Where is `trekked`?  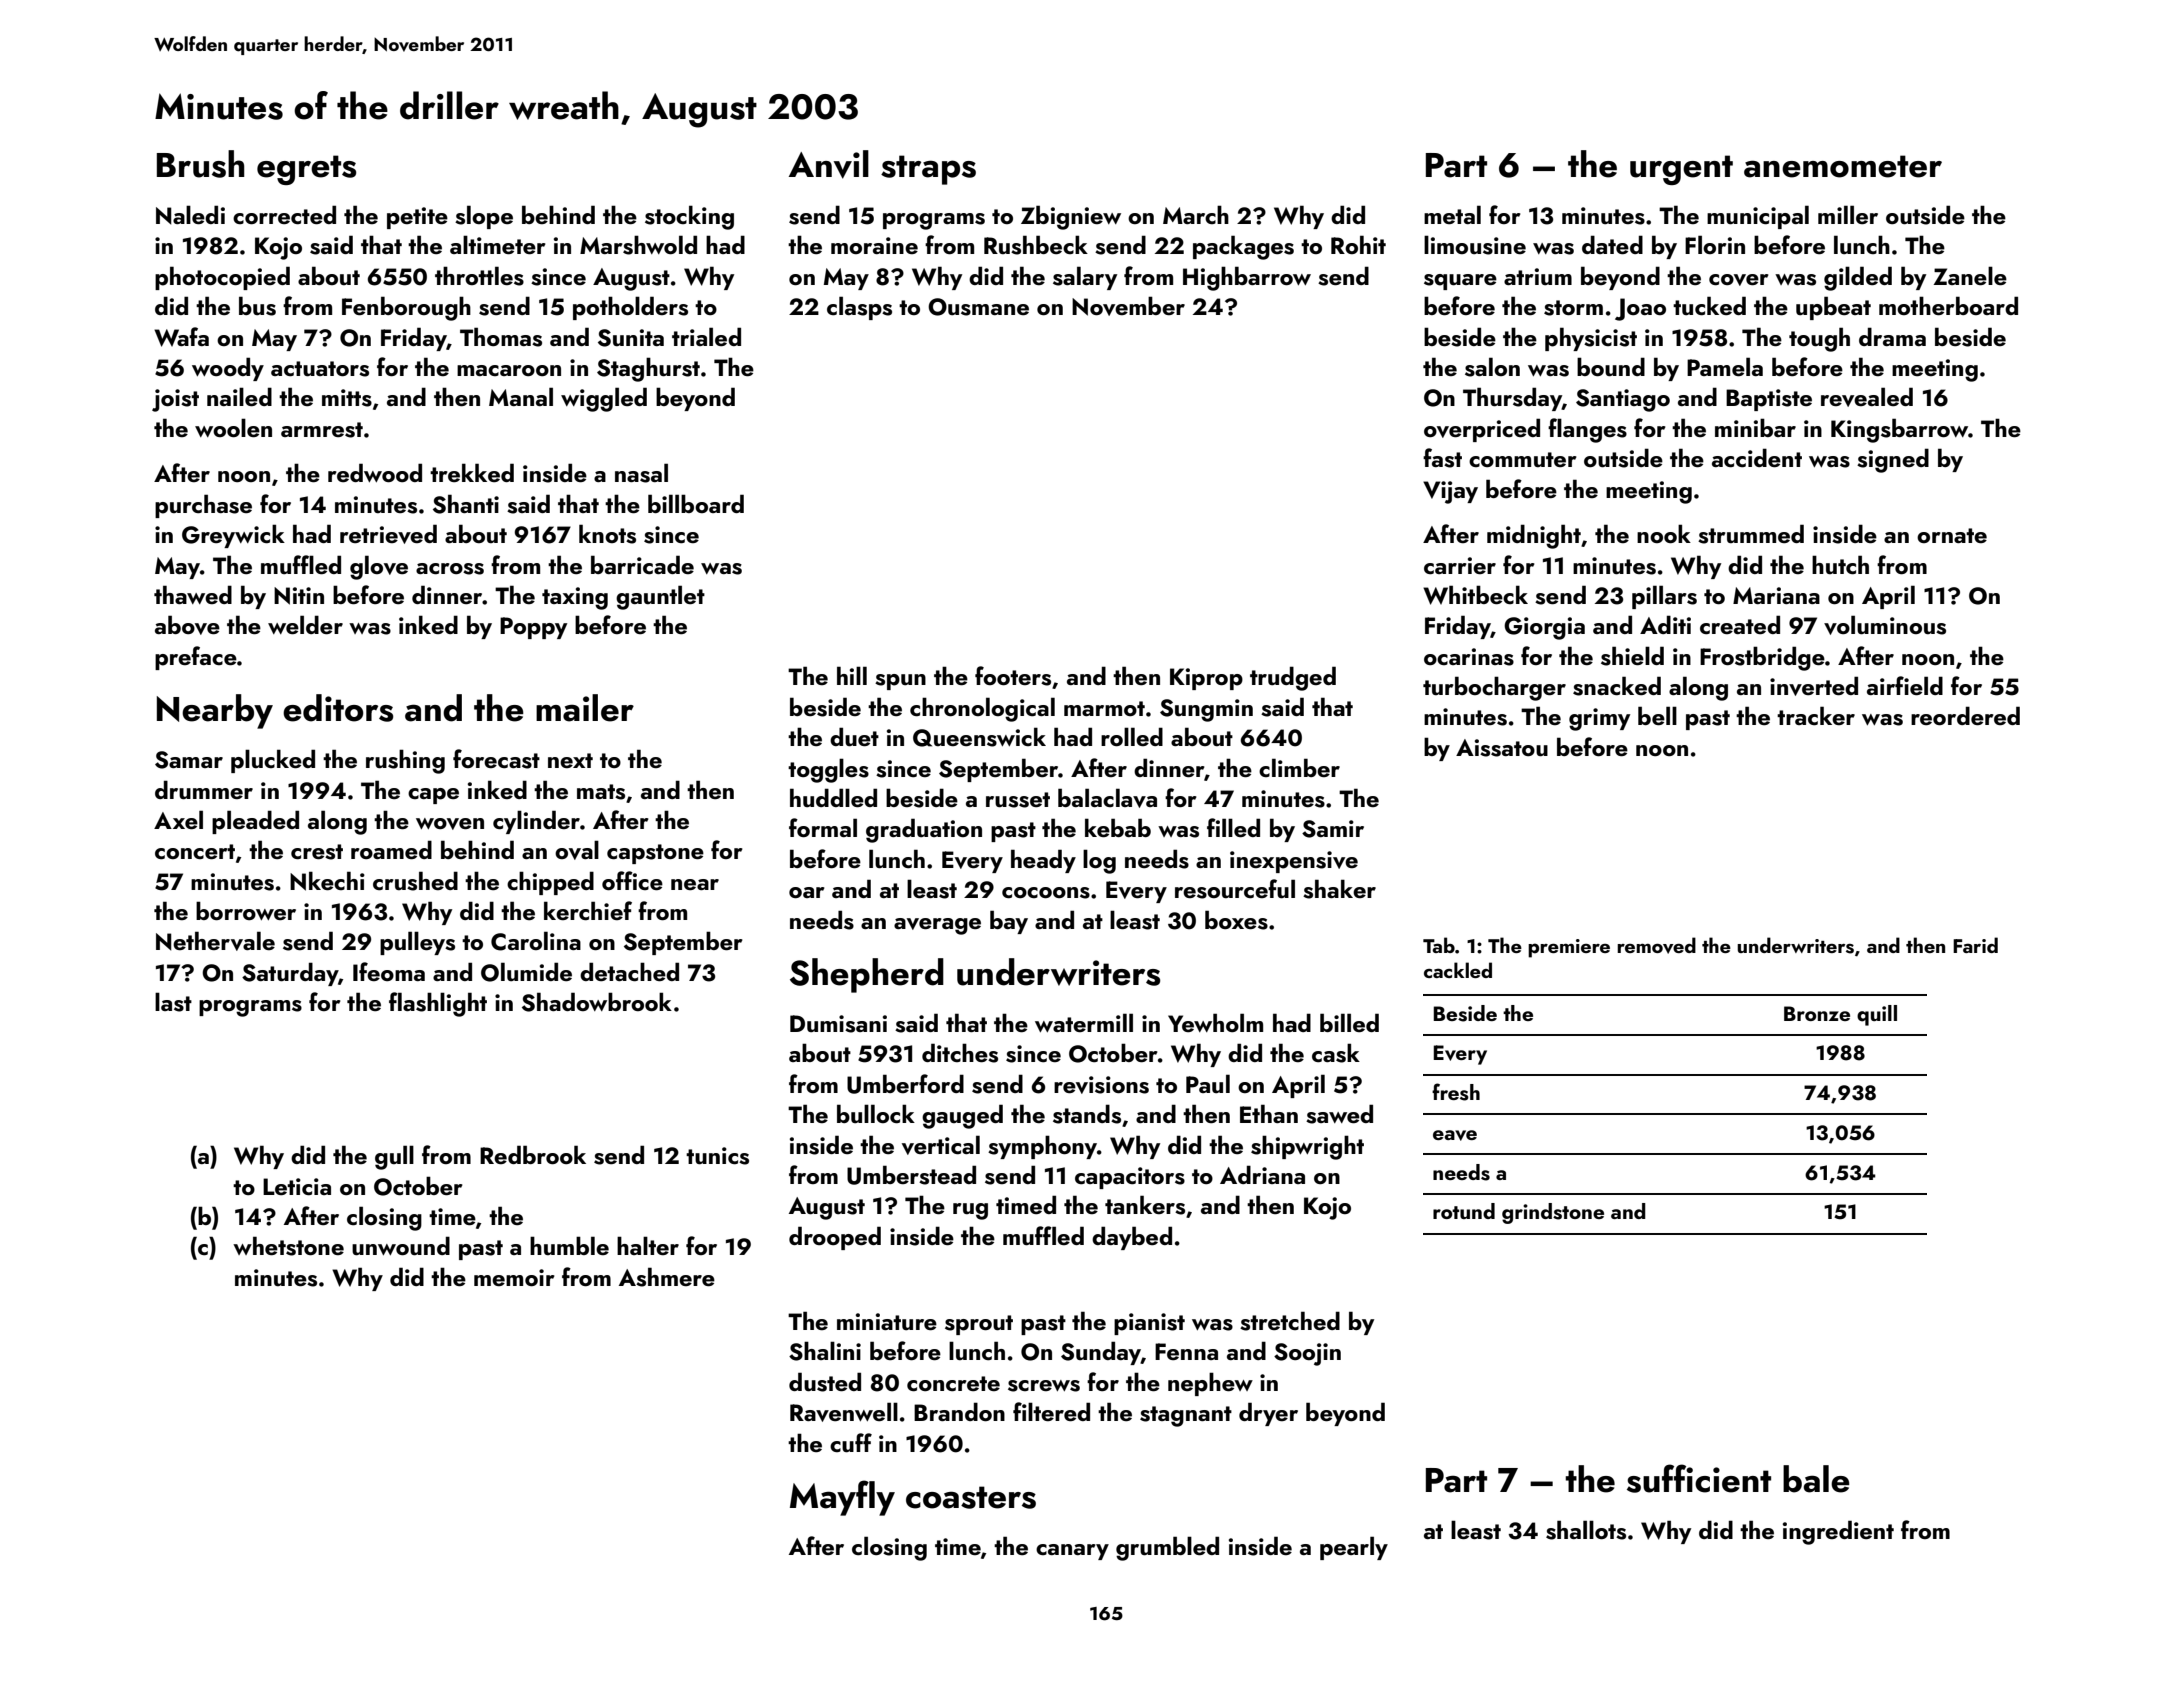 trekked is located at coordinates (472, 472).
